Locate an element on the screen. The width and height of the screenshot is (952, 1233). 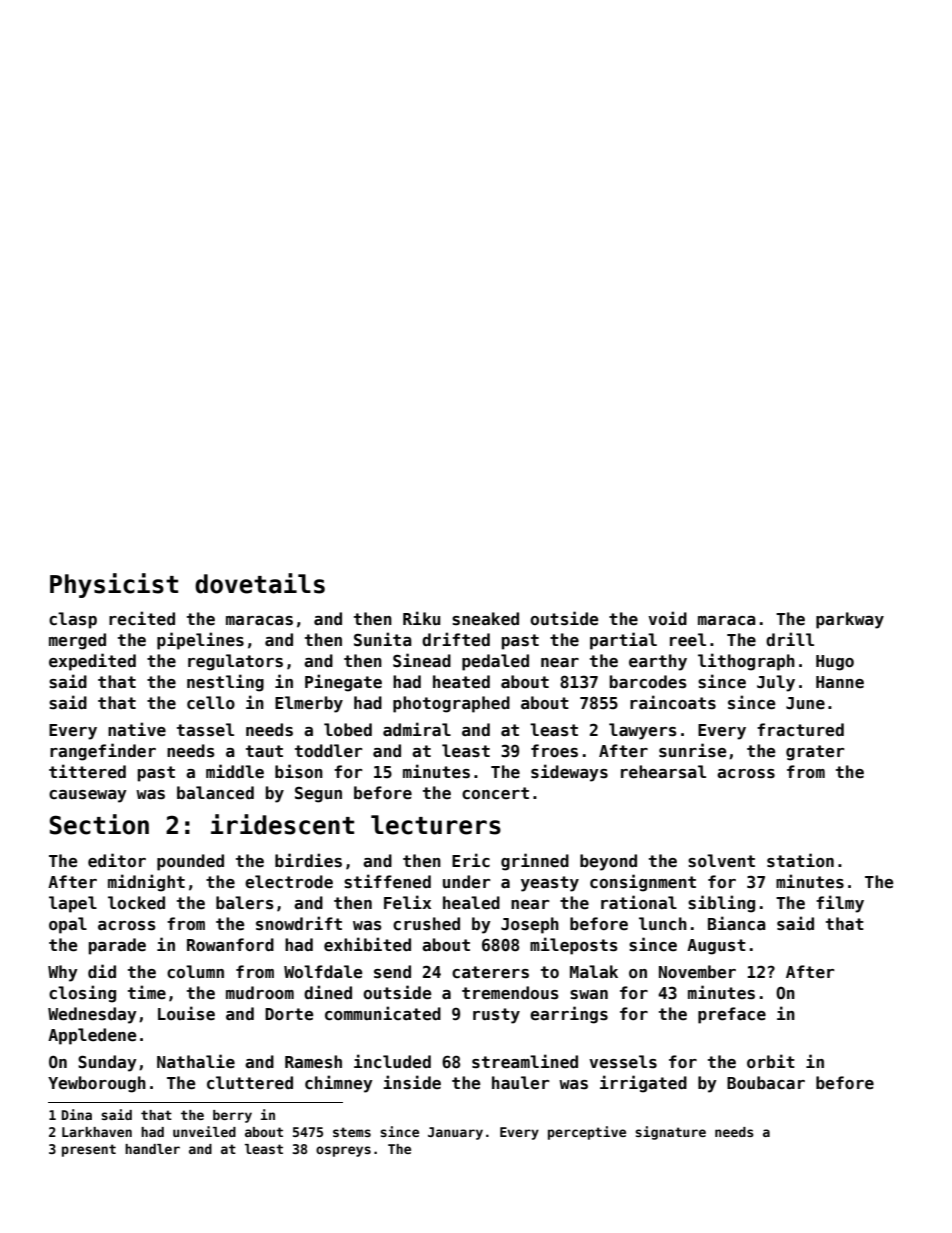
preface is located at coordinates (732, 1015).
